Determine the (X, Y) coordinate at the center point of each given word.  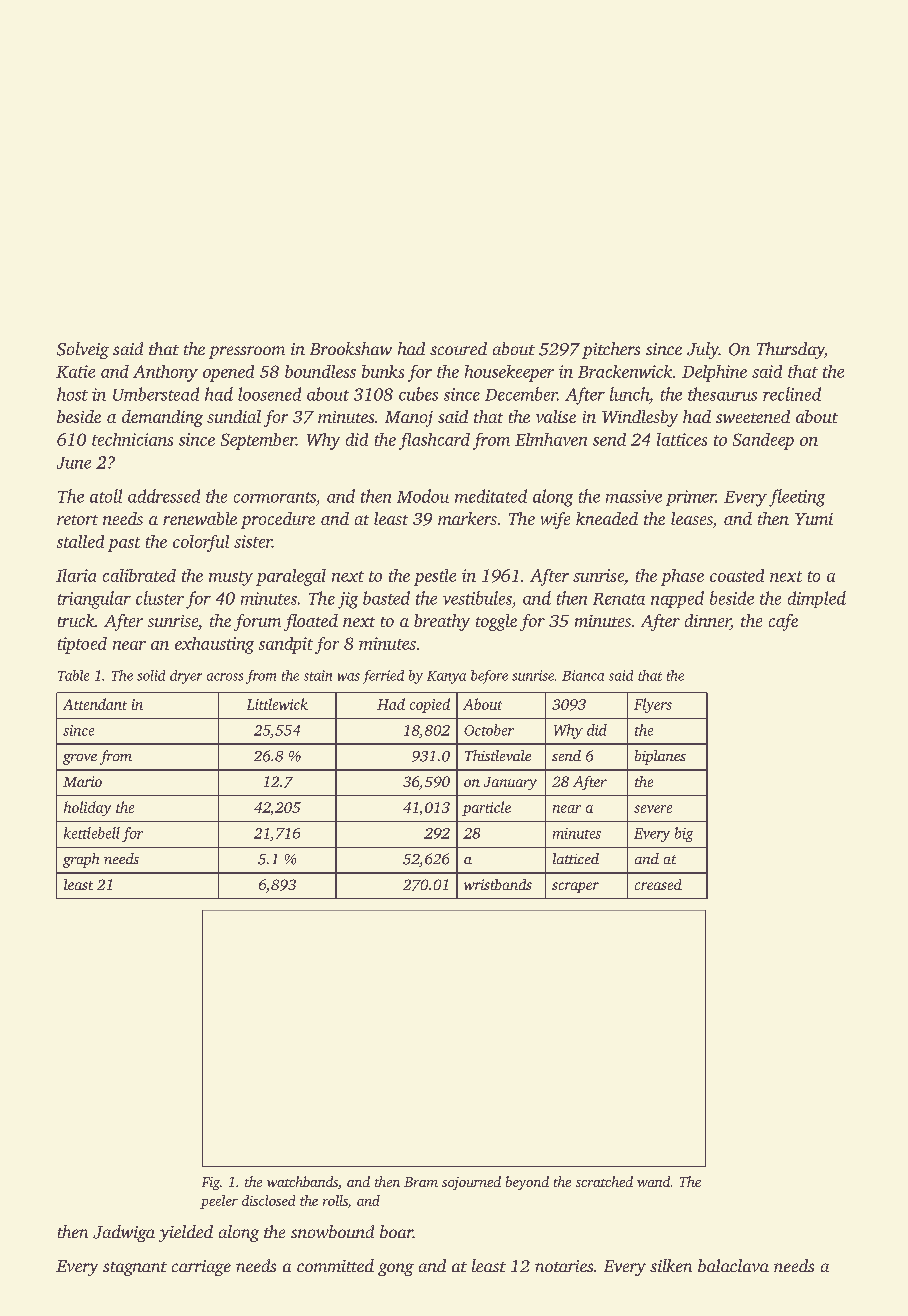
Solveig (83, 350)
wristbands (498, 884)
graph (81, 860)
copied (430, 705)
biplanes (660, 757)
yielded (186, 1233)
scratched (604, 1181)
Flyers (653, 705)
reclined (792, 394)
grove (80, 759)
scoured (458, 348)
